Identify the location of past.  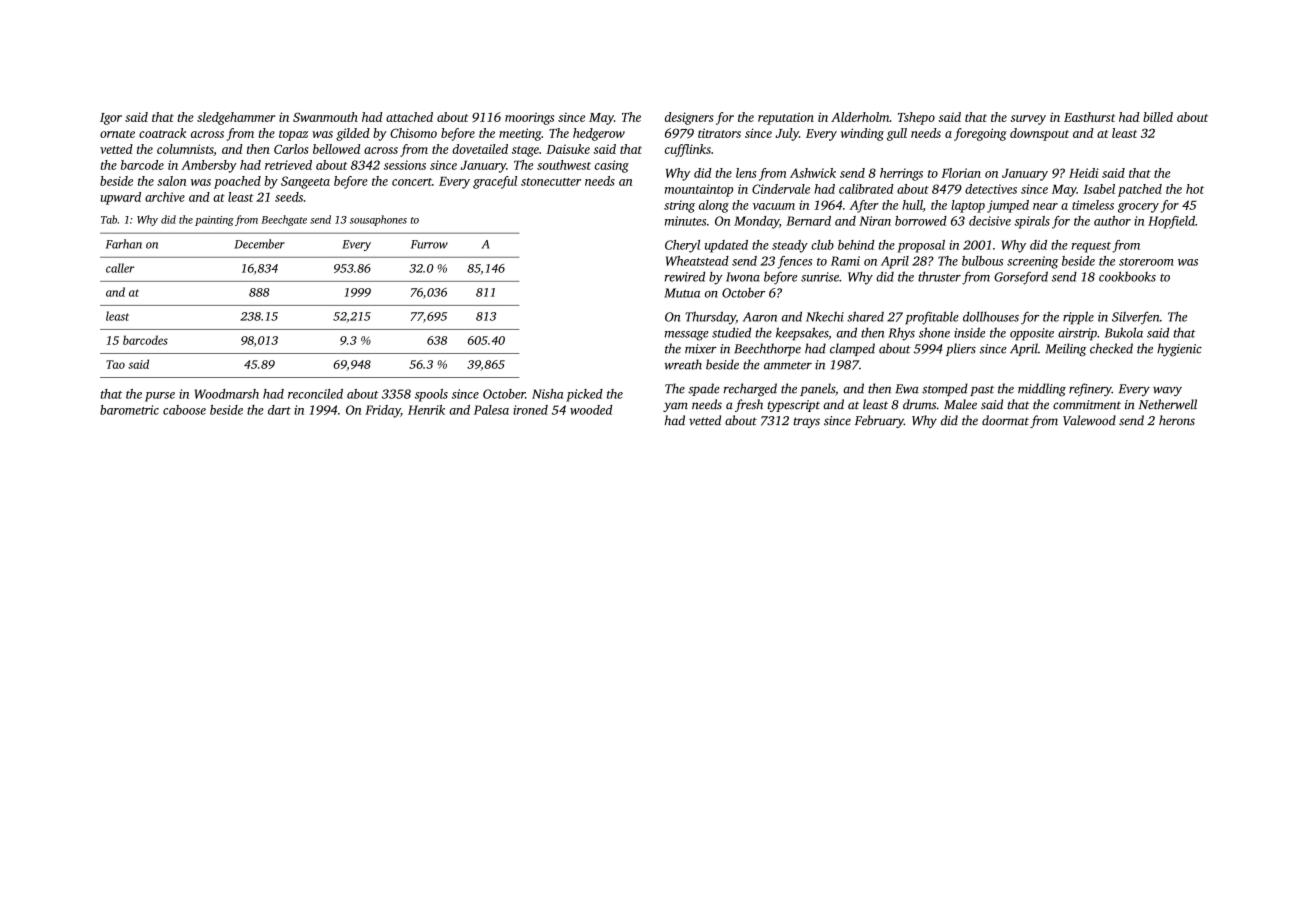
(982, 391).
